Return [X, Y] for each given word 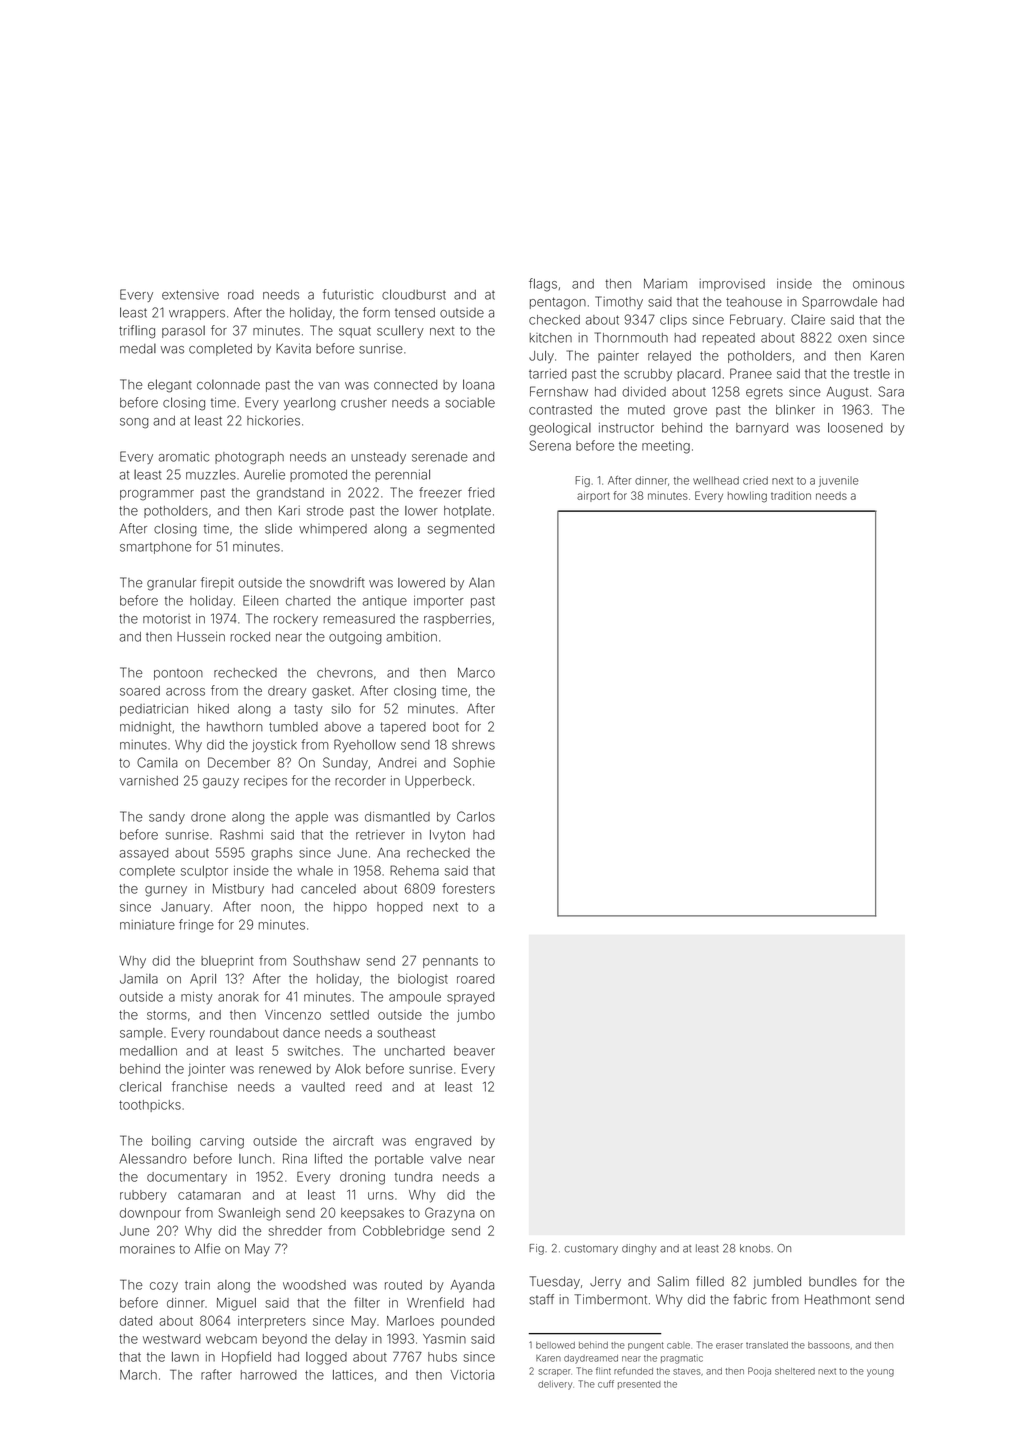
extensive [190, 294]
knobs [755, 1248]
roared [475, 979]
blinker [795, 410]
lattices [353, 1375]
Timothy [619, 302]
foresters [468, 888]
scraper [554, 1372]
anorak [238, 997]
